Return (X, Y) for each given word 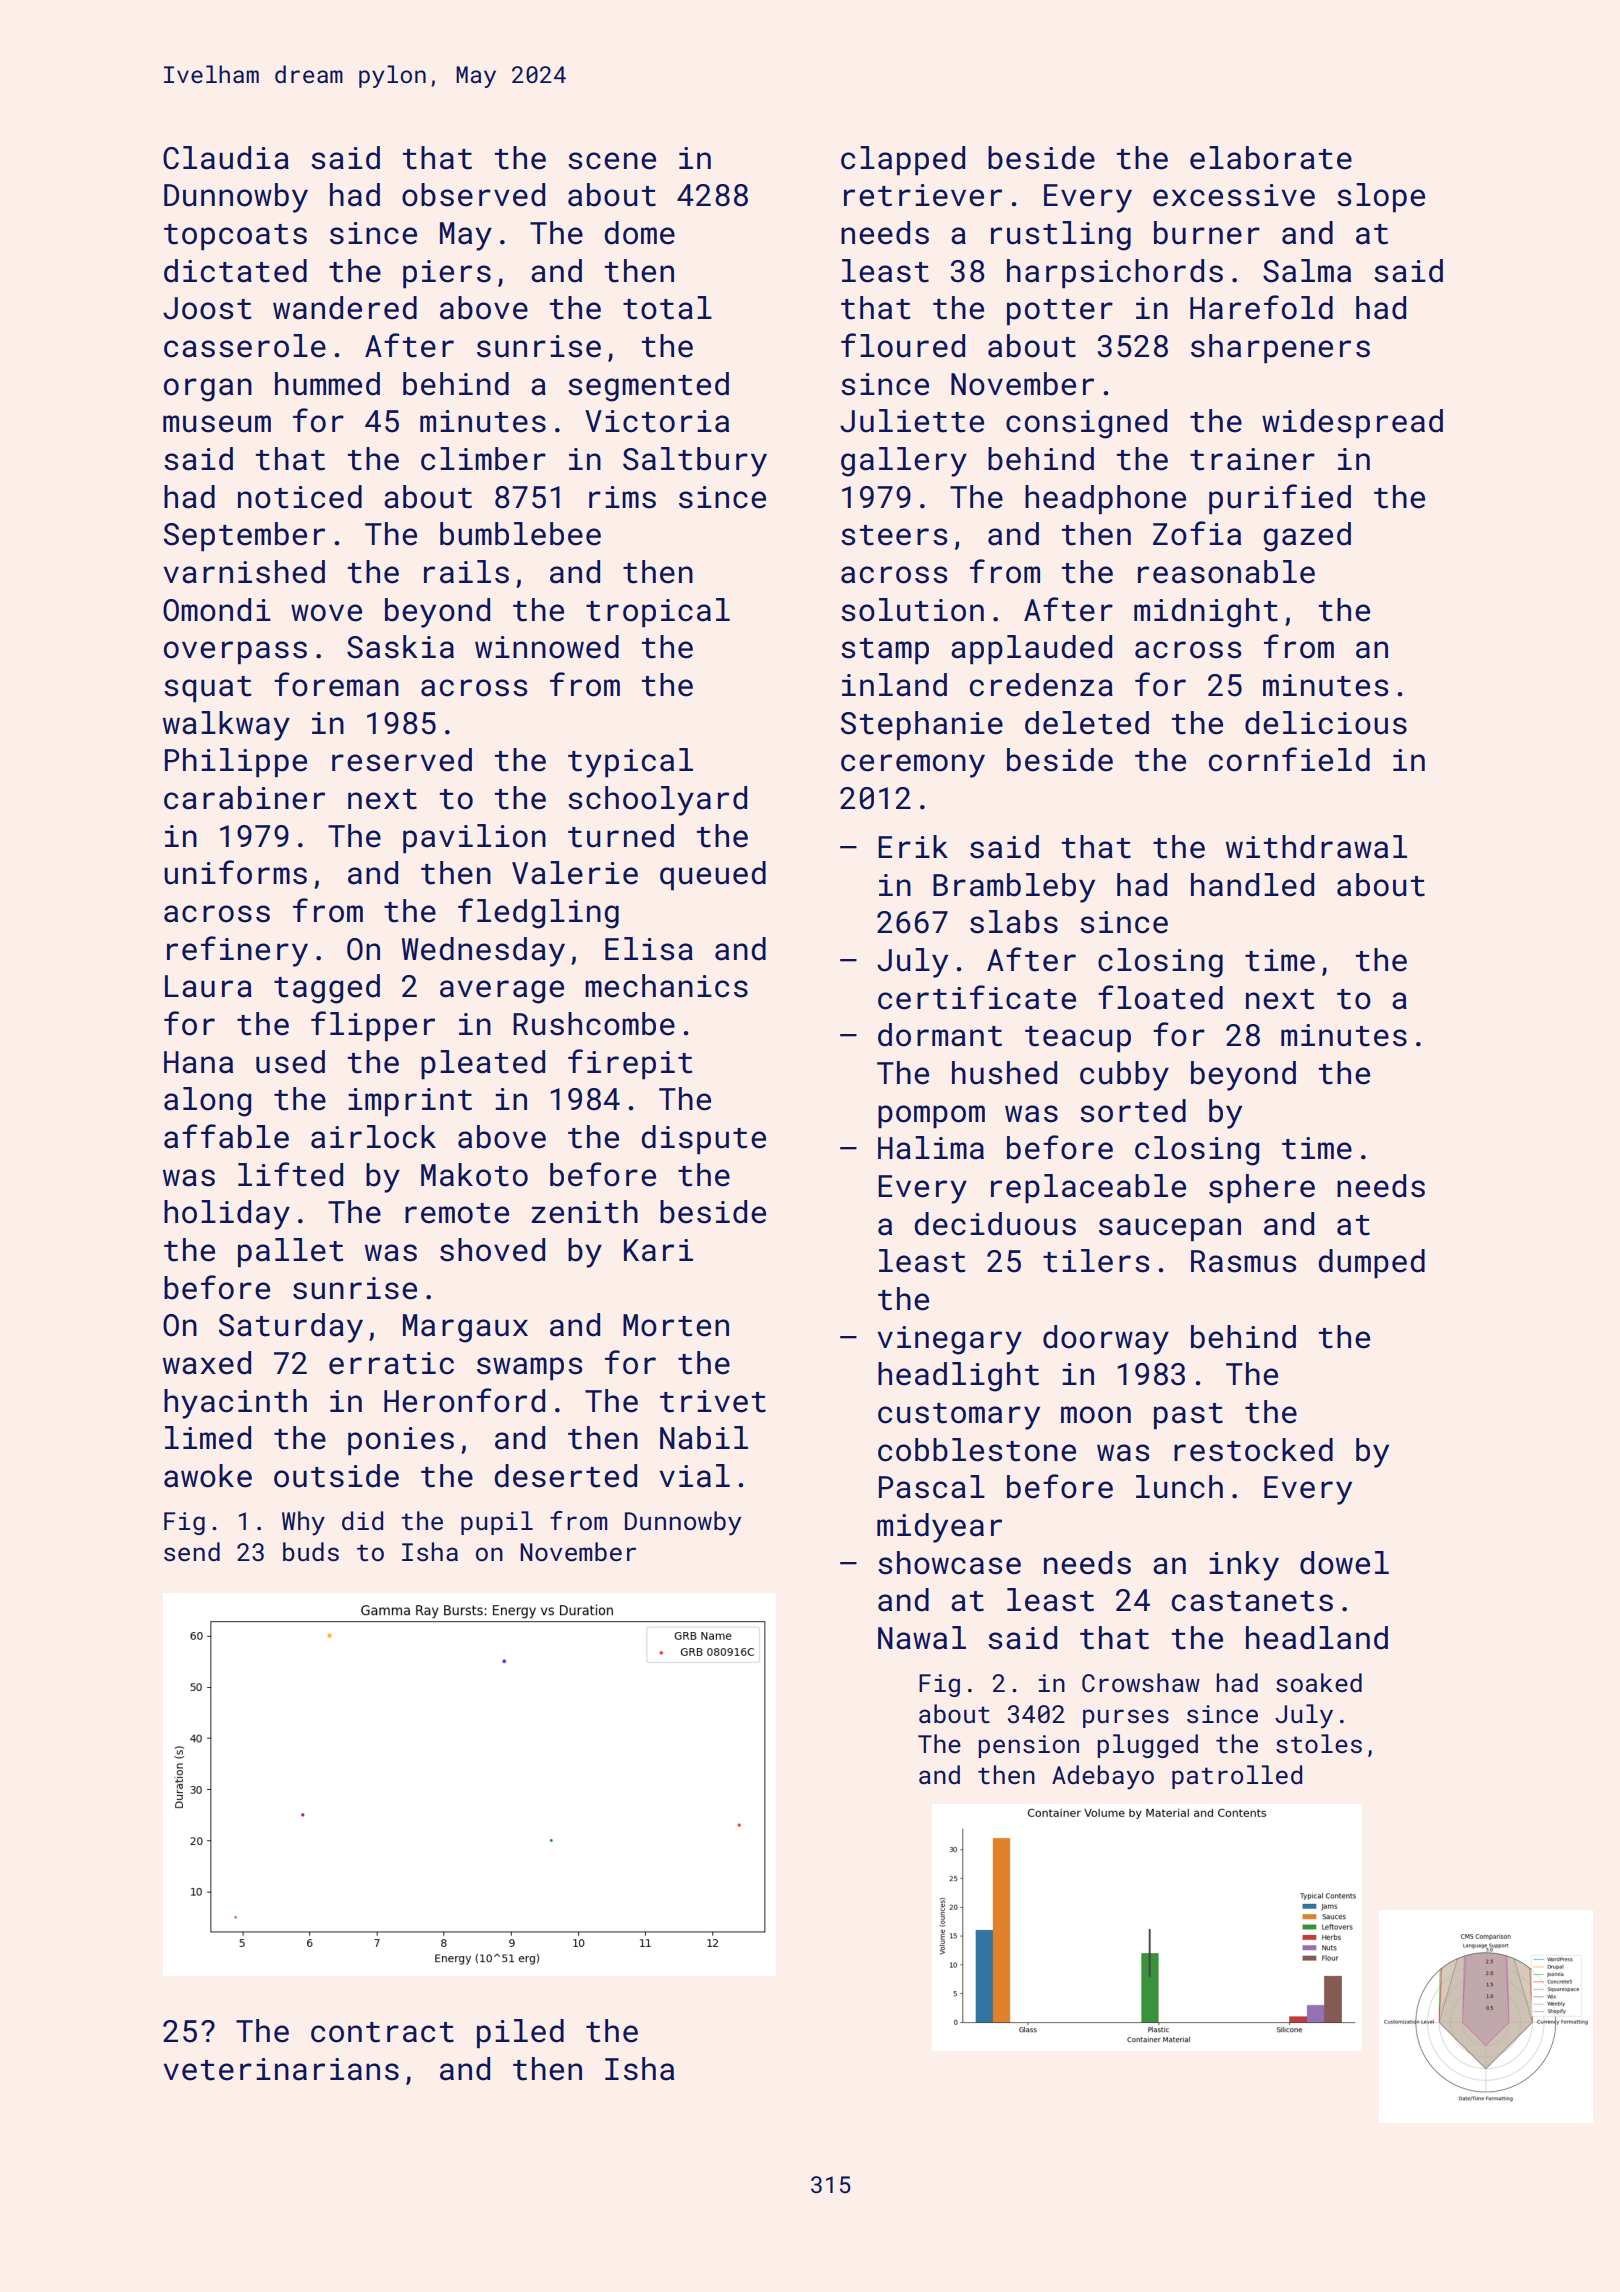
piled (520, 2034)
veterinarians (281, 2069)
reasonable (1226, 572)
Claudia (226, 158)
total (667, 308)
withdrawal (1316, 847)
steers (894, 535)
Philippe (236, 763)
